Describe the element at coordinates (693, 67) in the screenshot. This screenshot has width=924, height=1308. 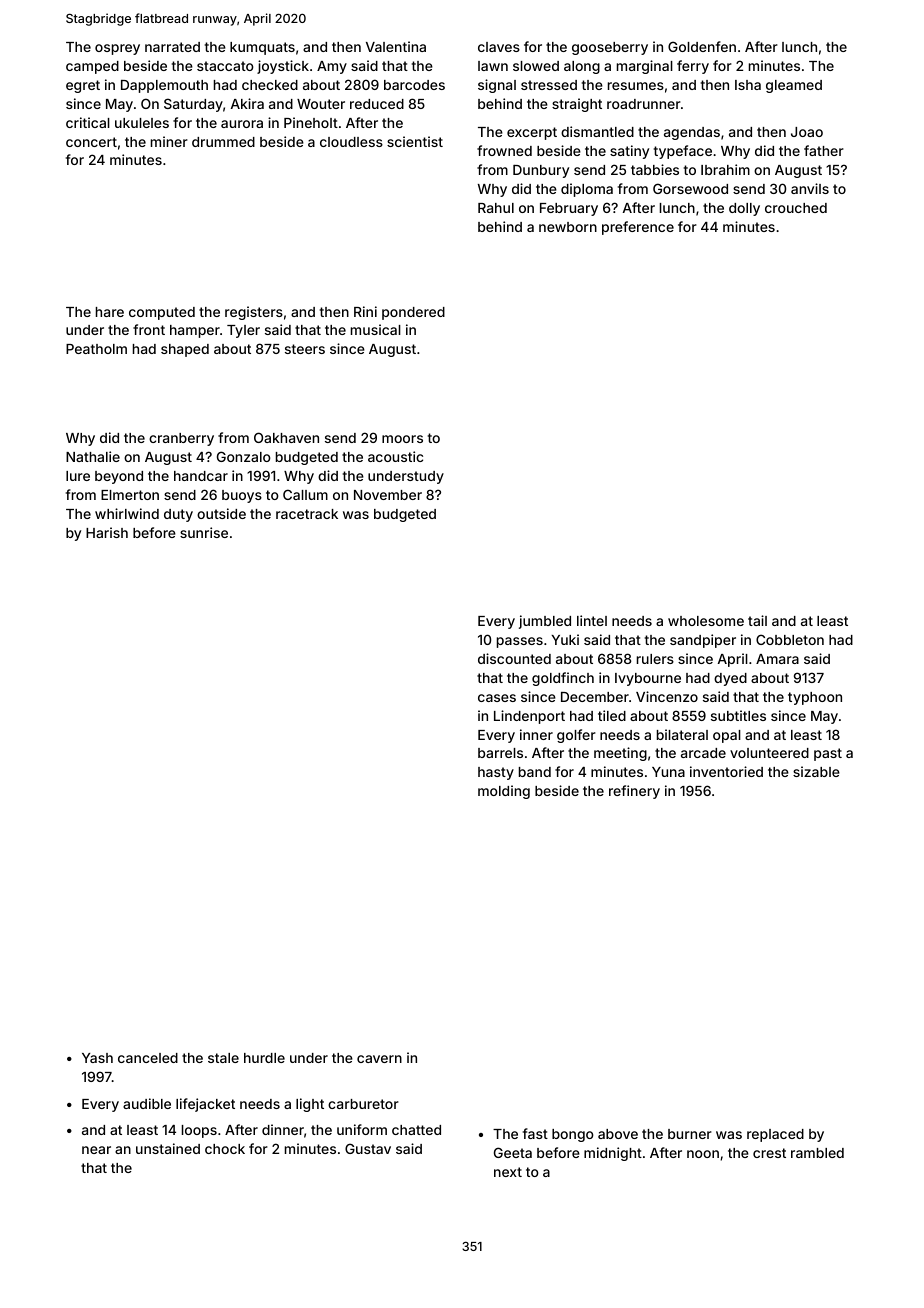
I see `ferry` at that location.
